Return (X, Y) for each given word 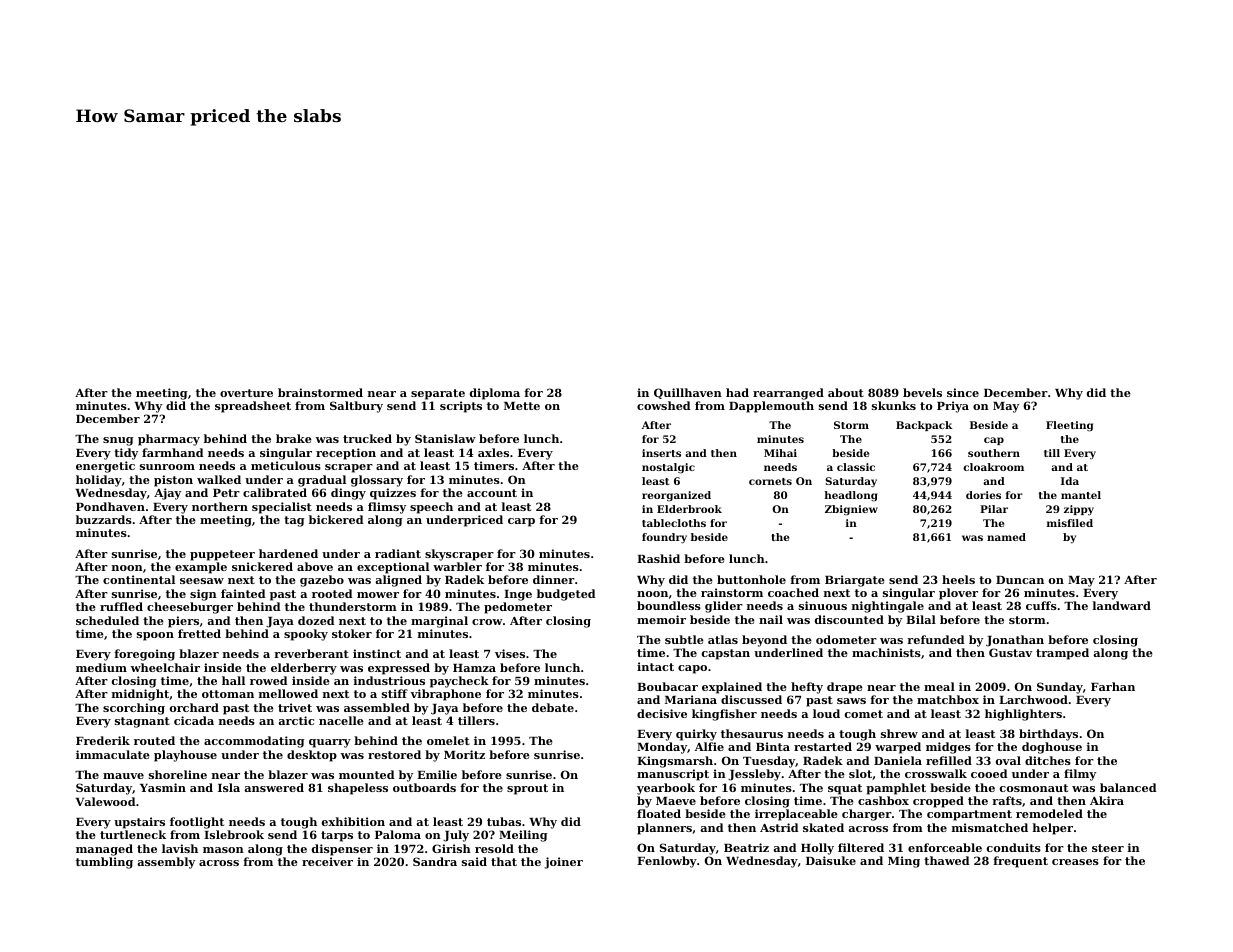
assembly (166, 863)
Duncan (1020, 580)
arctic (296, 720)
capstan (726, 654)
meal (939, 686)
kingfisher (724, 715)
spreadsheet (253, 407)
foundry (664, 538)
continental (139, 579)
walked (219, 479)
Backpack (924, 426)
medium (101, 667)
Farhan (1113, 686)
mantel (1081, 495)
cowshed (664, 405)
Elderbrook (689, 509)
